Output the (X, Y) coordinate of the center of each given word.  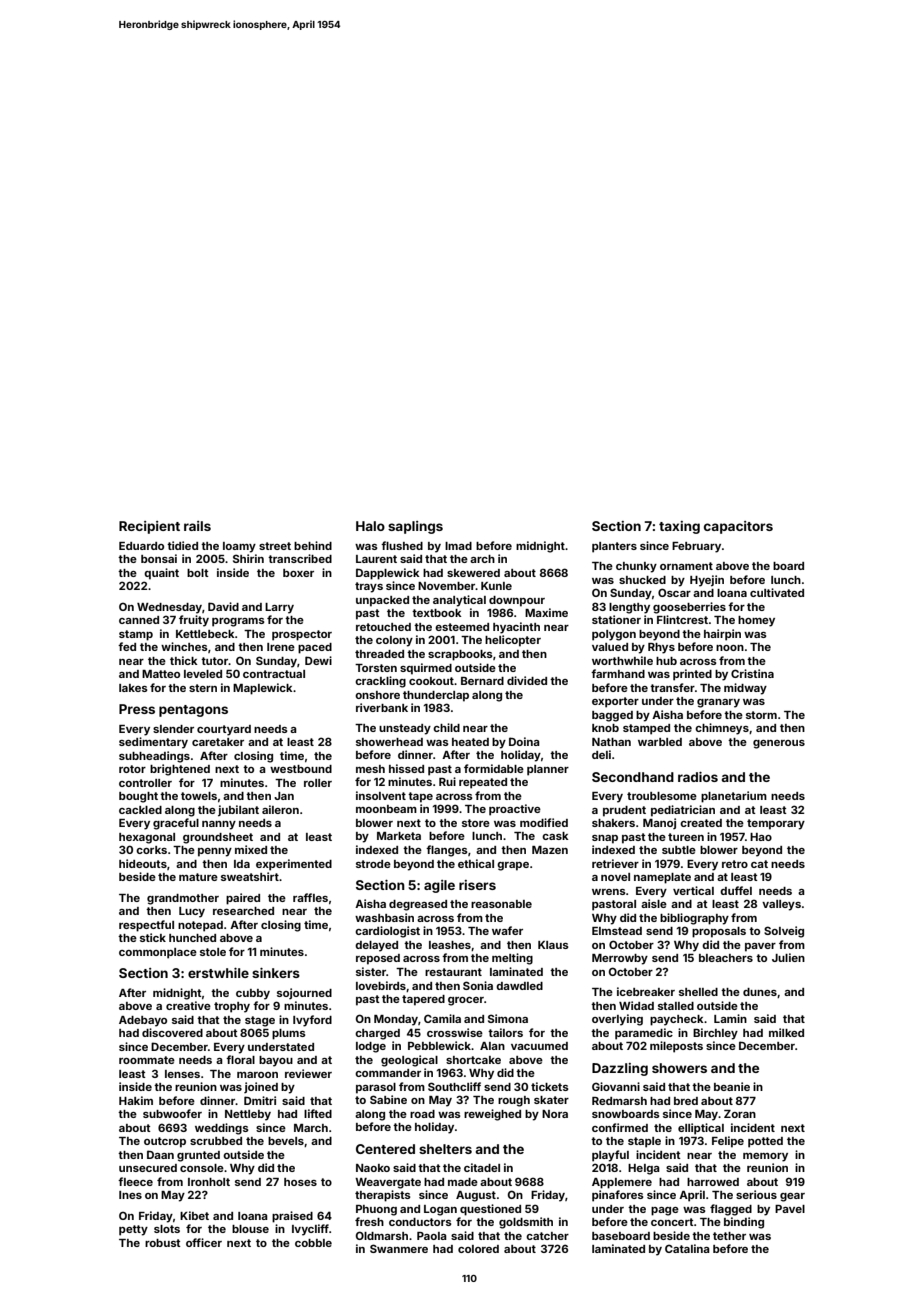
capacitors (738, 527)
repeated (483, 783)
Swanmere (399, 1248)
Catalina (687, 1248)
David (223, 606)
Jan (284, 796)
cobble (313, 1243)
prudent (624, 811)
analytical (459, 601)
